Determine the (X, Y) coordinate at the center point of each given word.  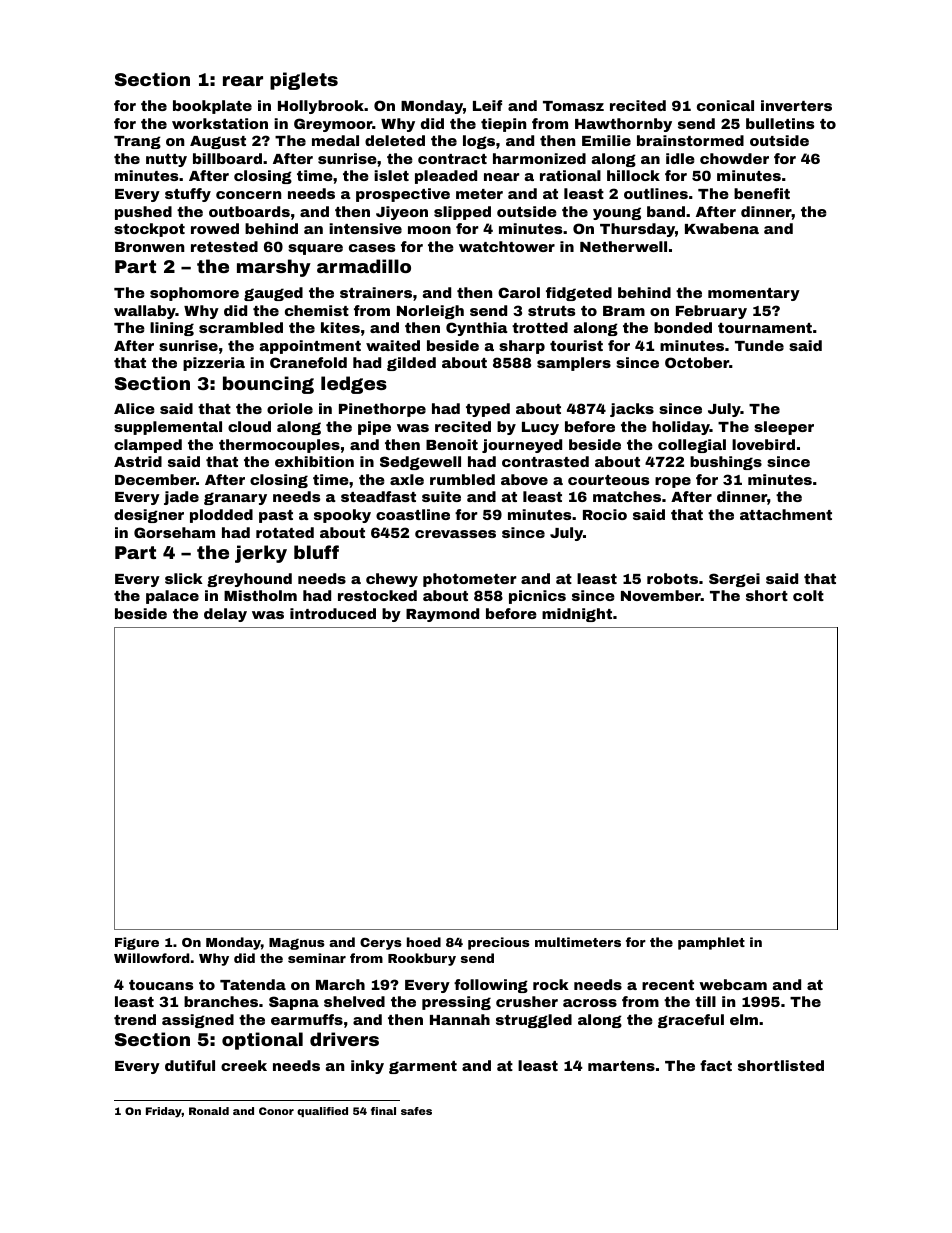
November (661, 595)
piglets (304, 81)
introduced (333, 613)
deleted (395, 140)
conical (725, 105)
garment (423, 1067)
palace (172, 597)
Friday (164, 1112)
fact (716, 1065)
